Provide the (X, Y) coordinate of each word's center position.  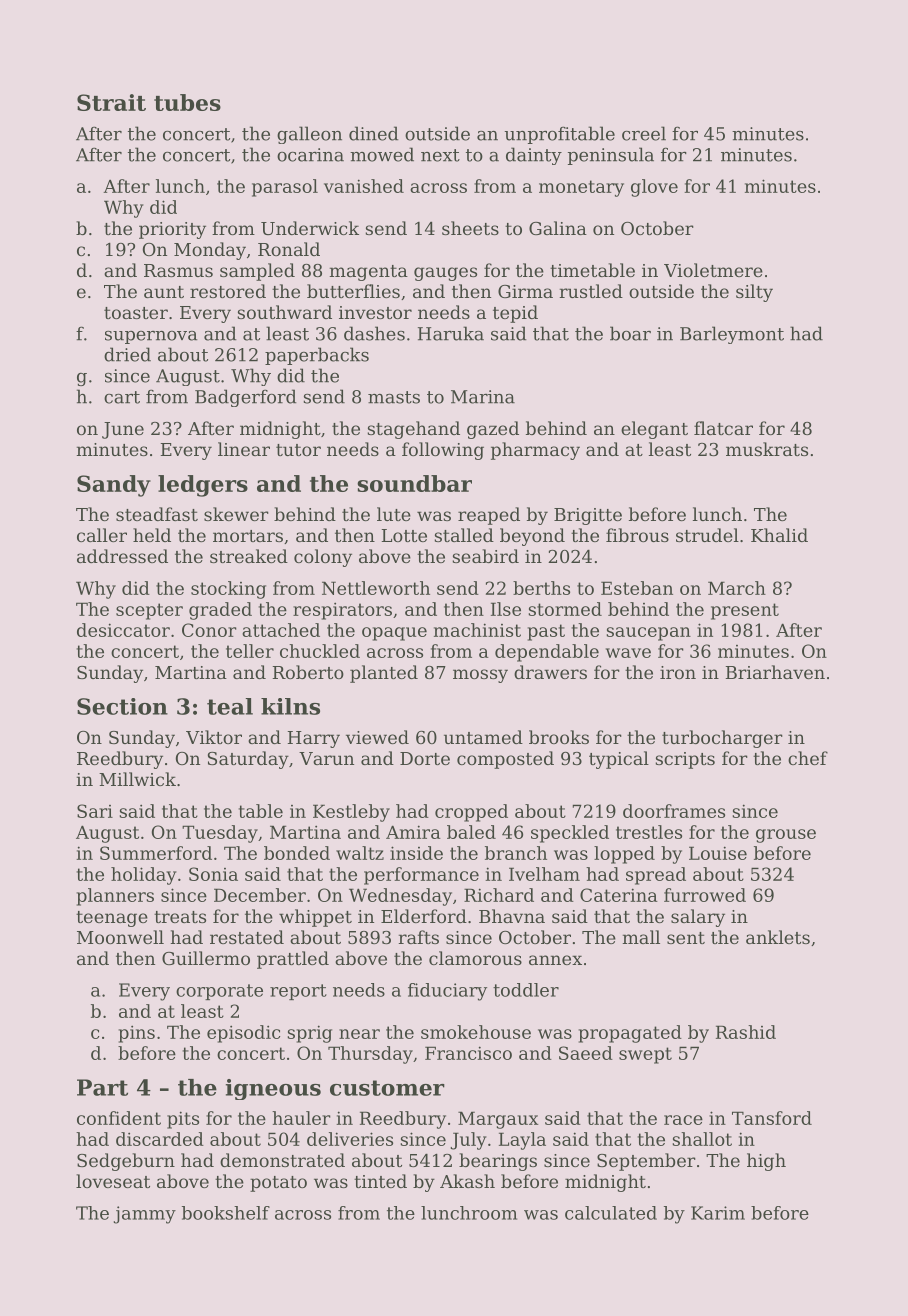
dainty (534, 156)
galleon (309, 135)
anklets (778, 937)
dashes (374, 333)
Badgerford (246, 398)
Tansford (772, 1118)
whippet (315, 918)
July (469, 1141)
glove (654, 188)
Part (102, 1087)
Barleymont (732, 335)
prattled (293, 960)
